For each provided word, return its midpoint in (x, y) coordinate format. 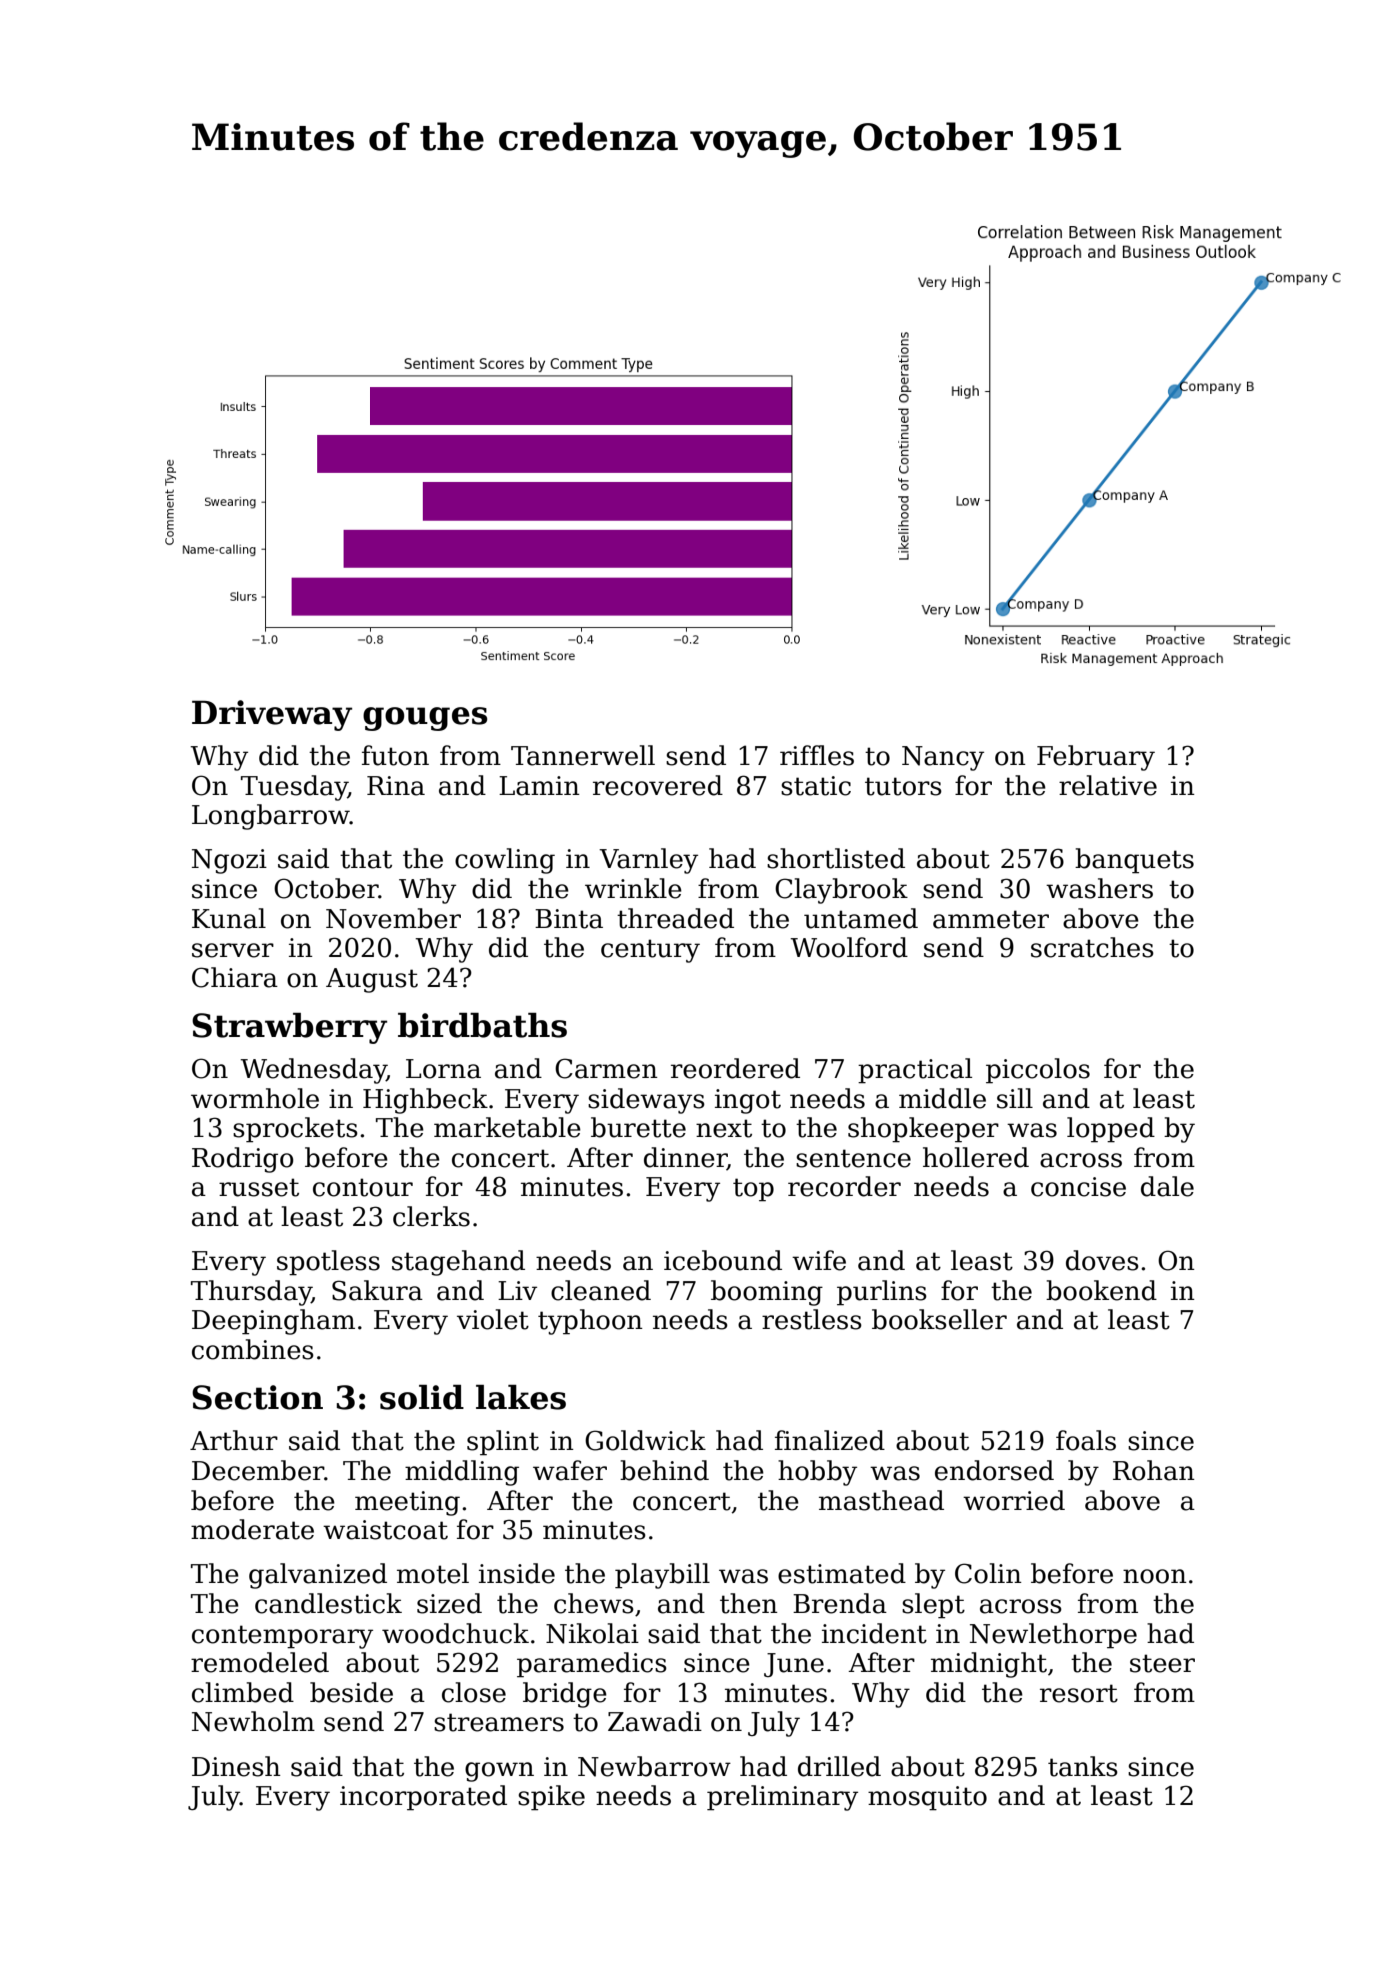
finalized (830, 1440)
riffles (817, 755)
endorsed (994, 1470)
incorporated (423, 1798)
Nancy (943, 758)
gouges (425, 719)
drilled (839, 1766)
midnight (989, 1665)
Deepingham (273, 1322)
